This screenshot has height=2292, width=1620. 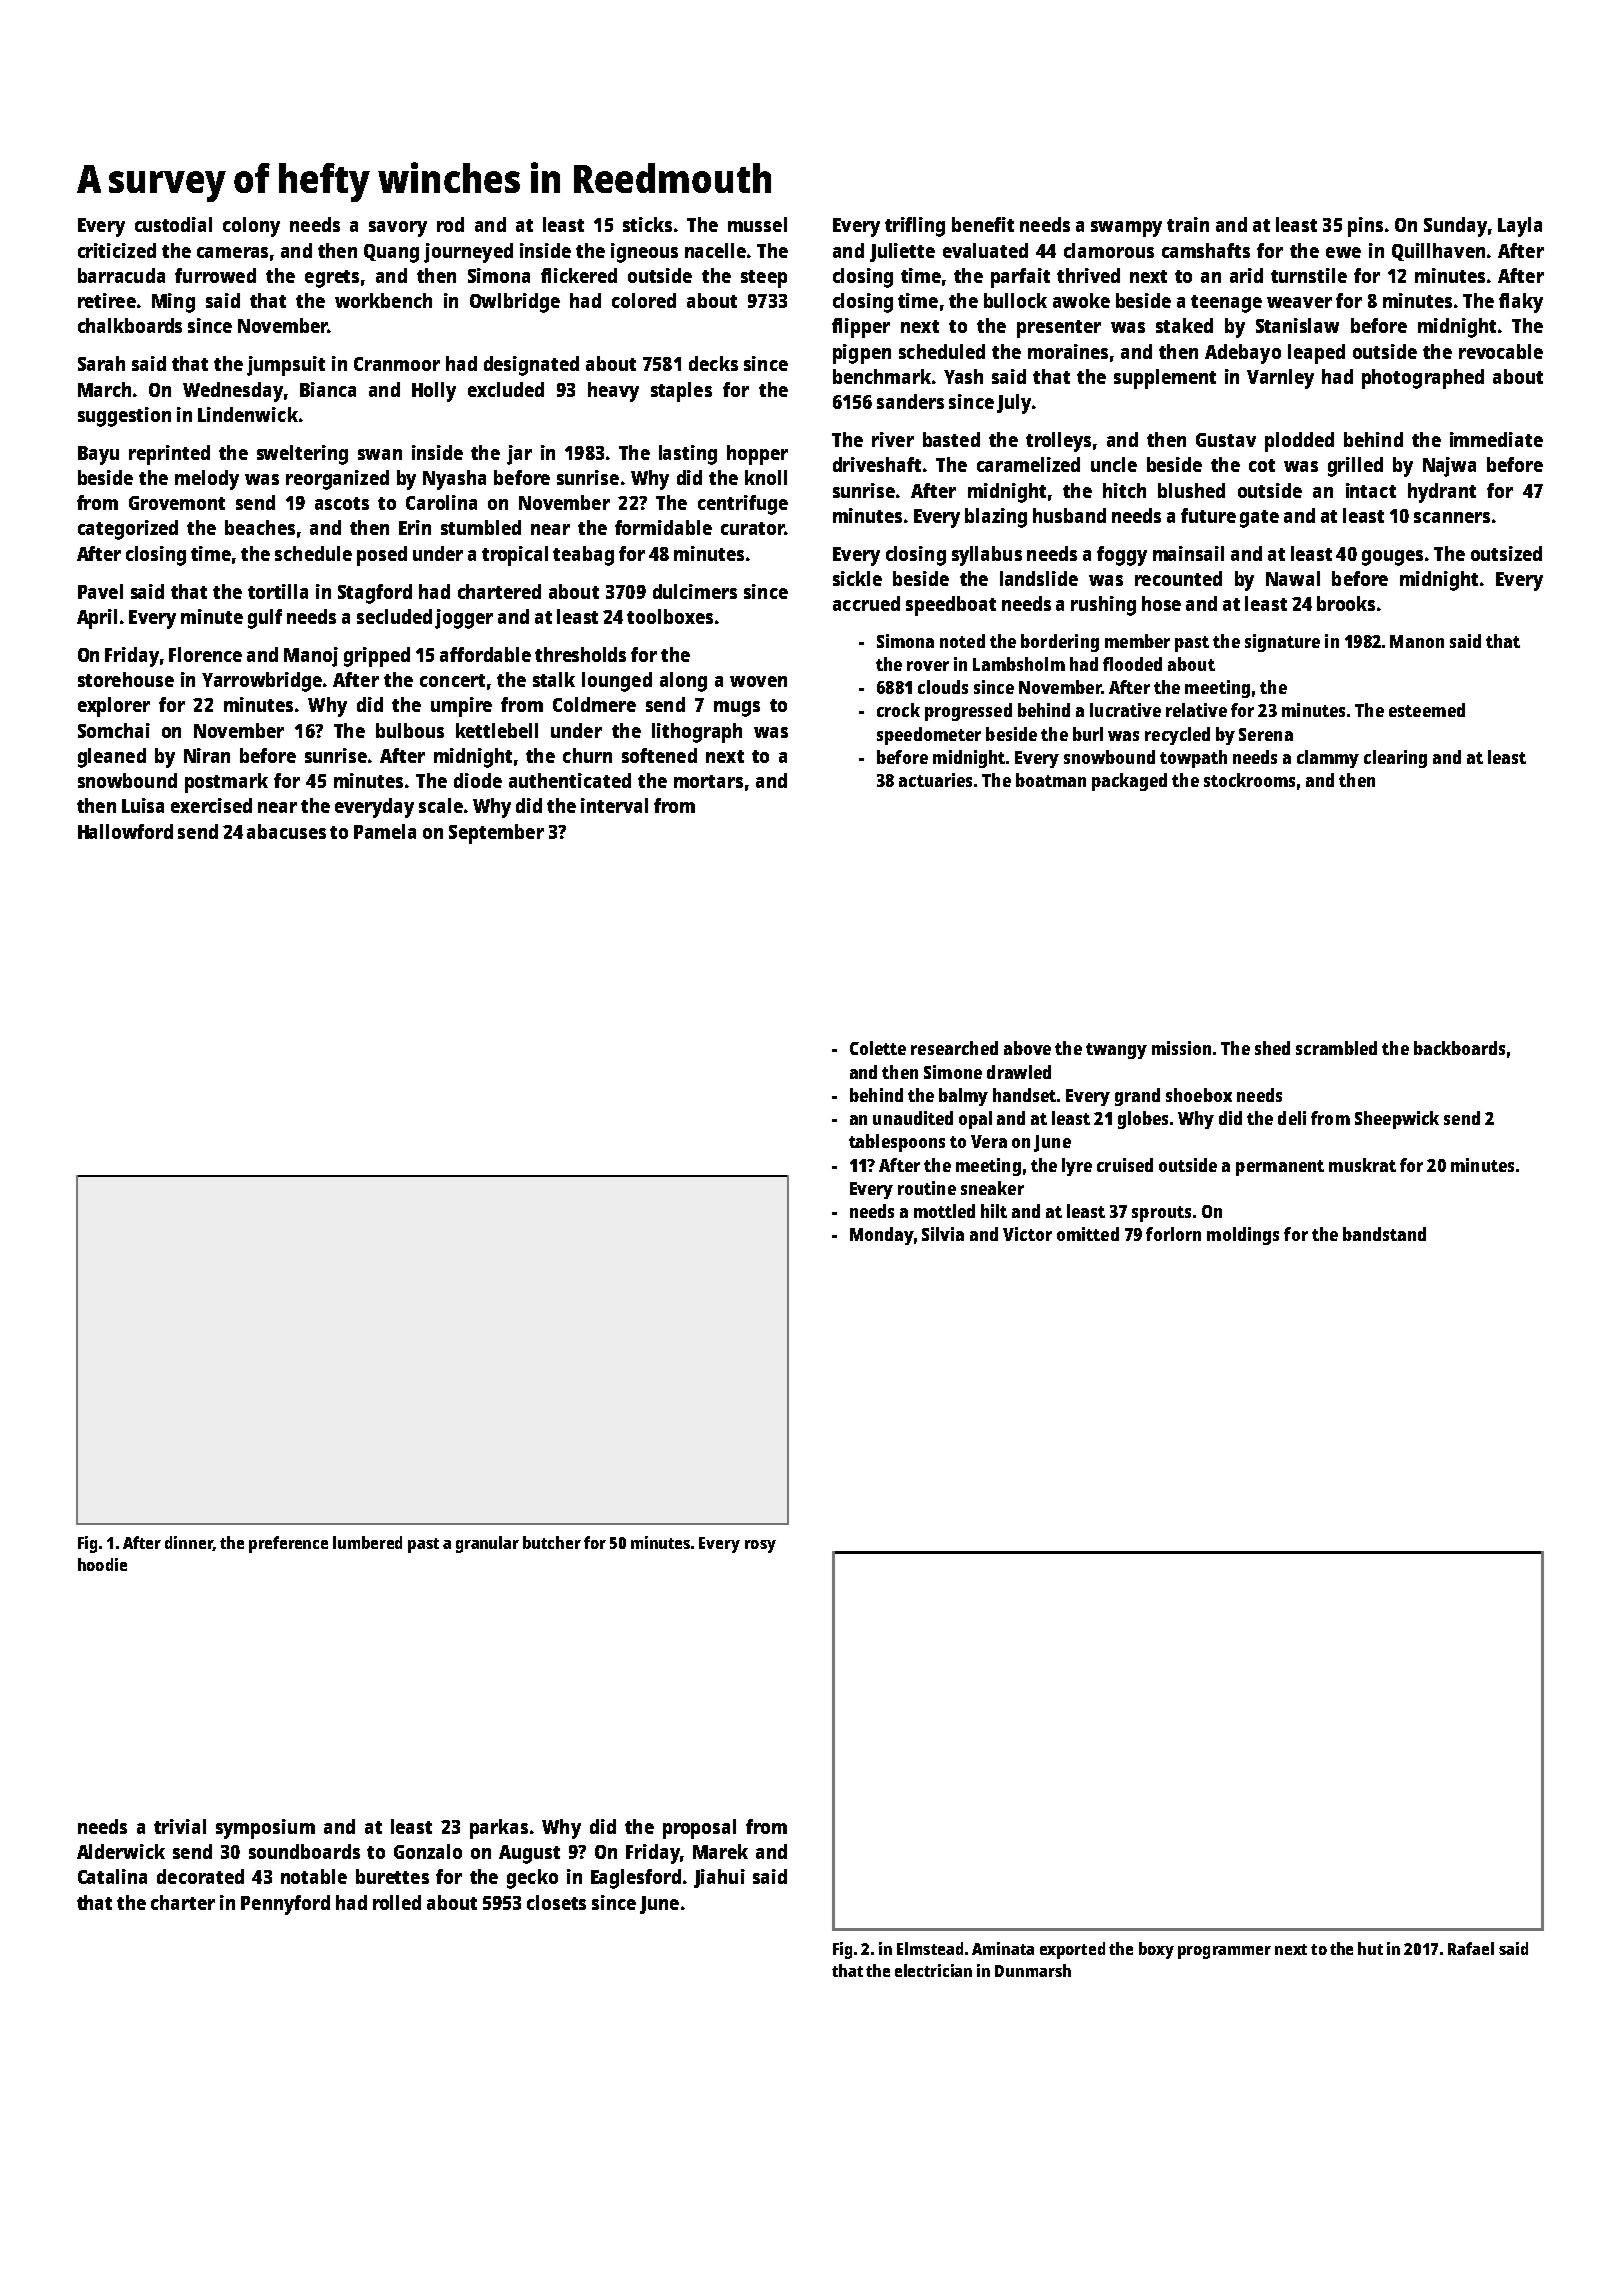 I want to click on Colette, so click(x=878, y=1048).
